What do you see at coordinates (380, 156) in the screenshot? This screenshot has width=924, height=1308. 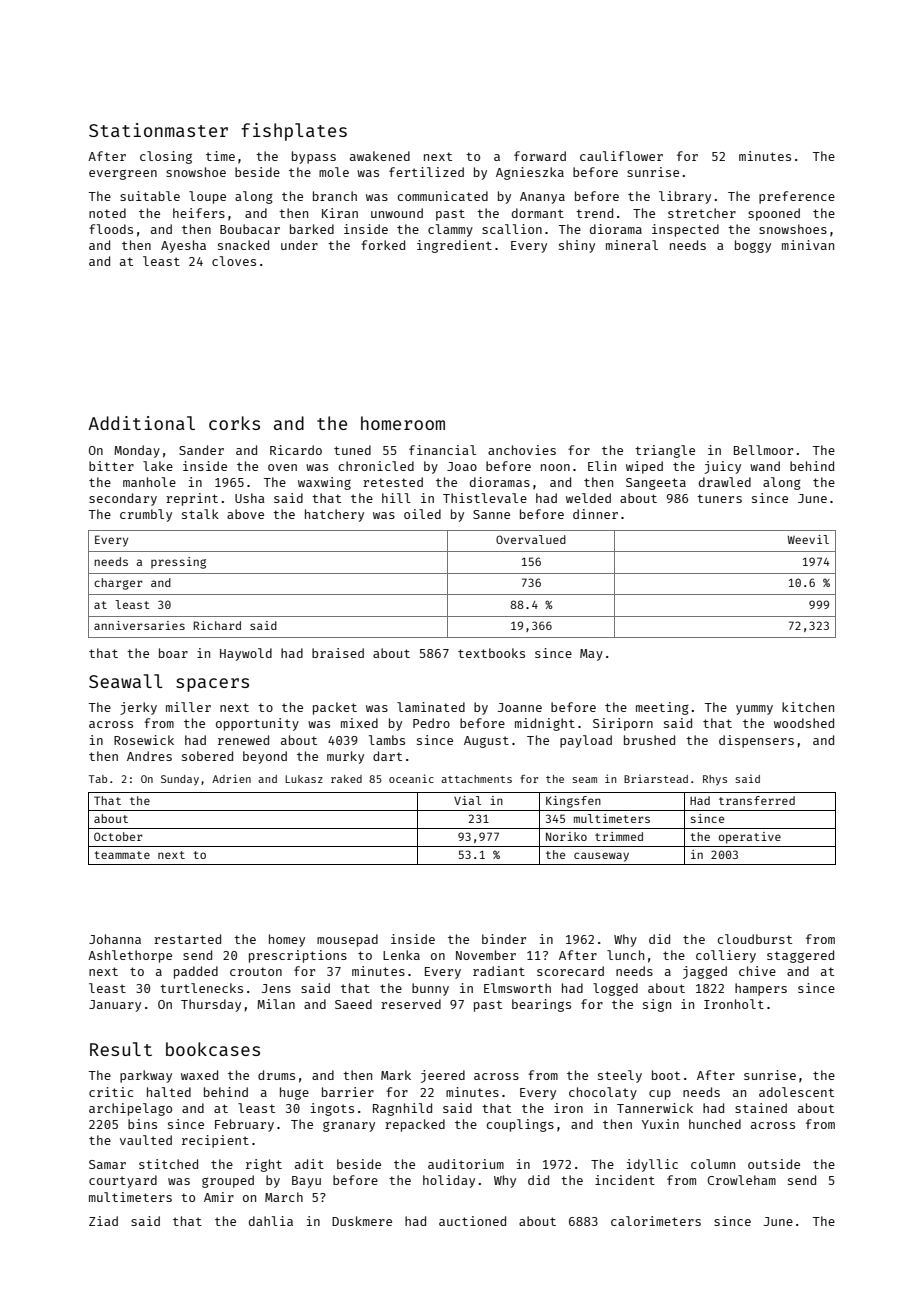 I see `awakened` at bounding box center [380, 156].
